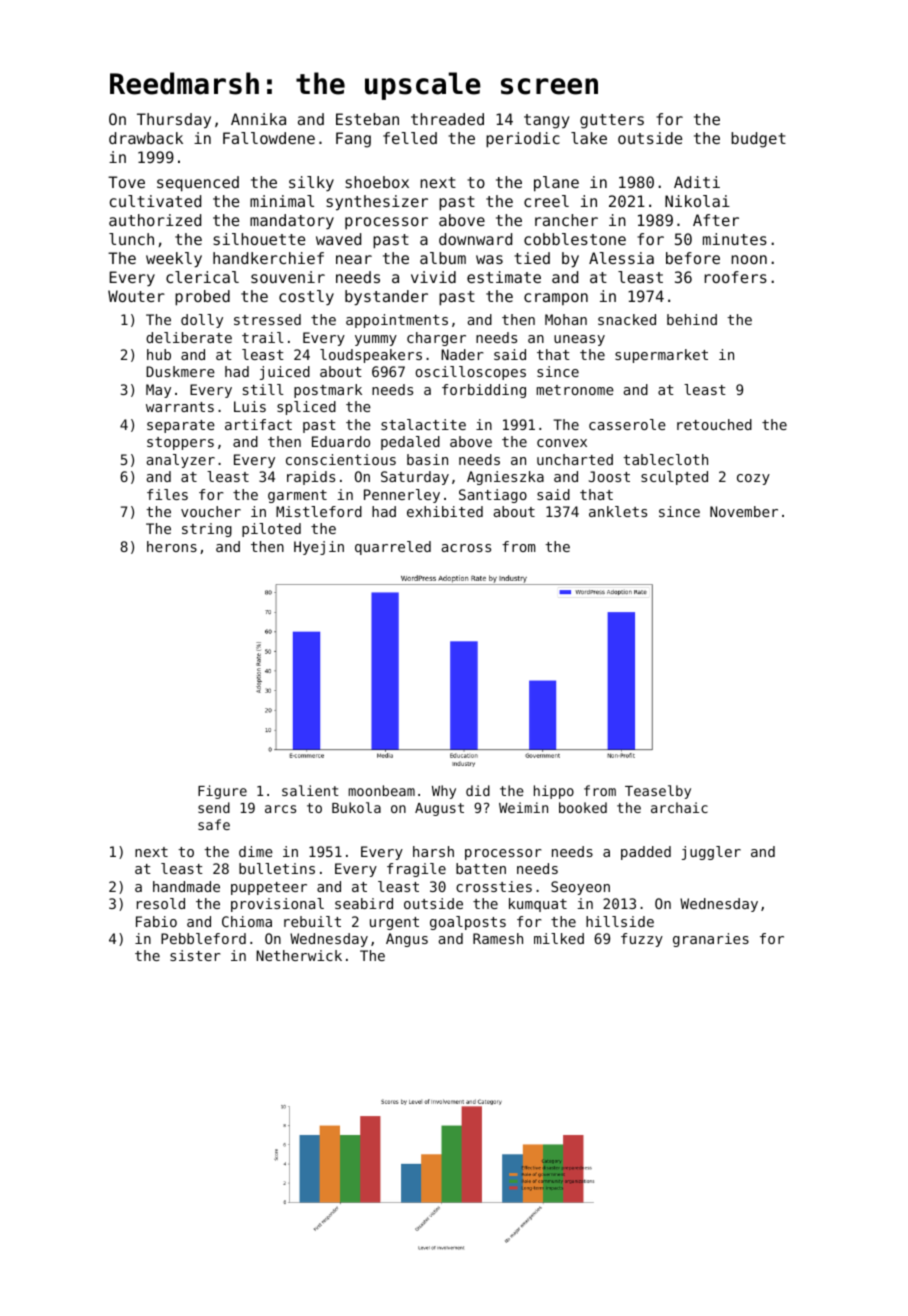 The height and width of the screenshot is (1316, 908). What do you see at coordinates (498, 938) in the screenshot?
I see `Ramesh` at bounding box center [498, 938].
